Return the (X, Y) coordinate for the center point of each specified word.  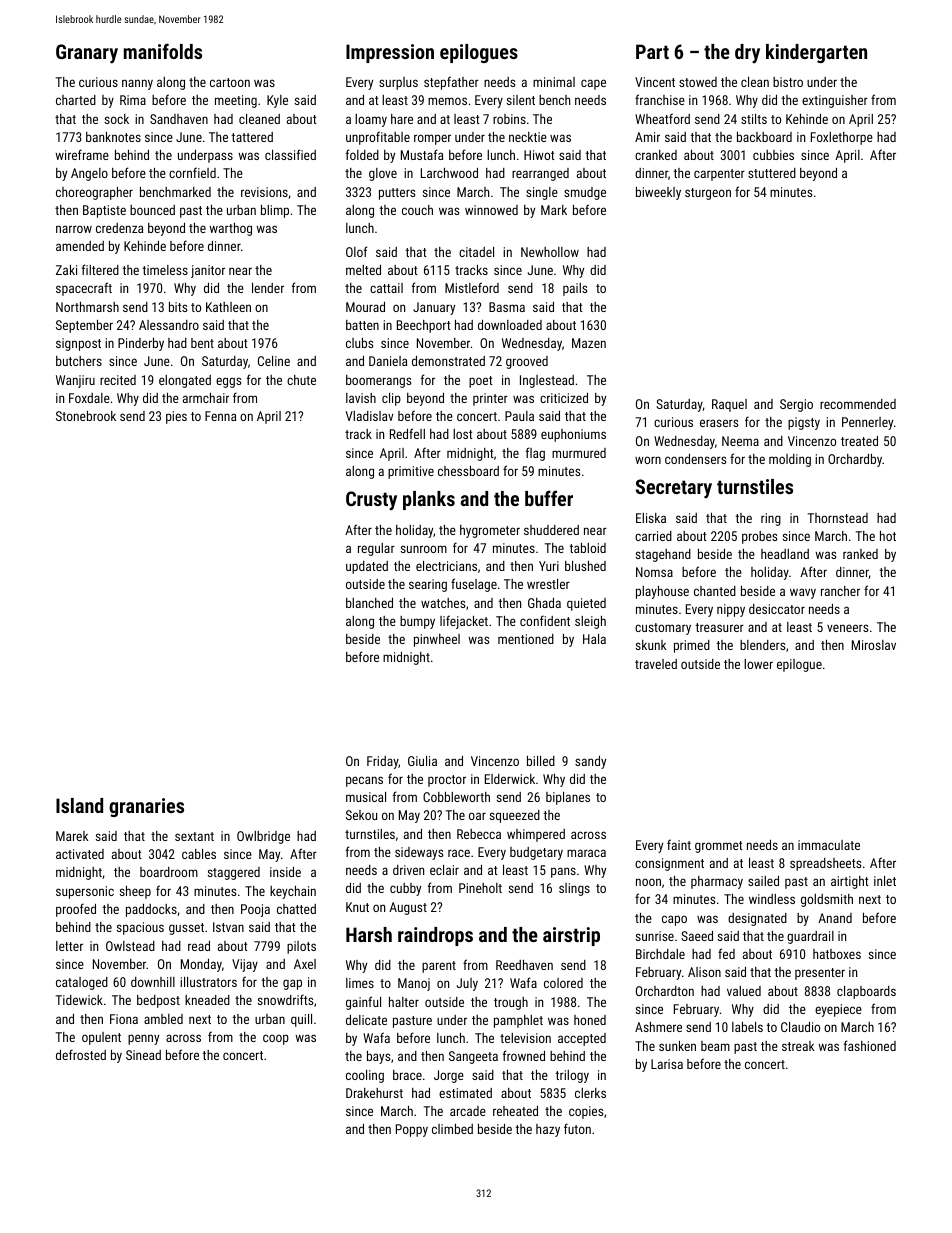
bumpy (417, 622)
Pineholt (480, 888)
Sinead (143, 1055)
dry (747, 54)
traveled (656, 664)
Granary (87, 54)
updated (367, 567)
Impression (390, 53)
